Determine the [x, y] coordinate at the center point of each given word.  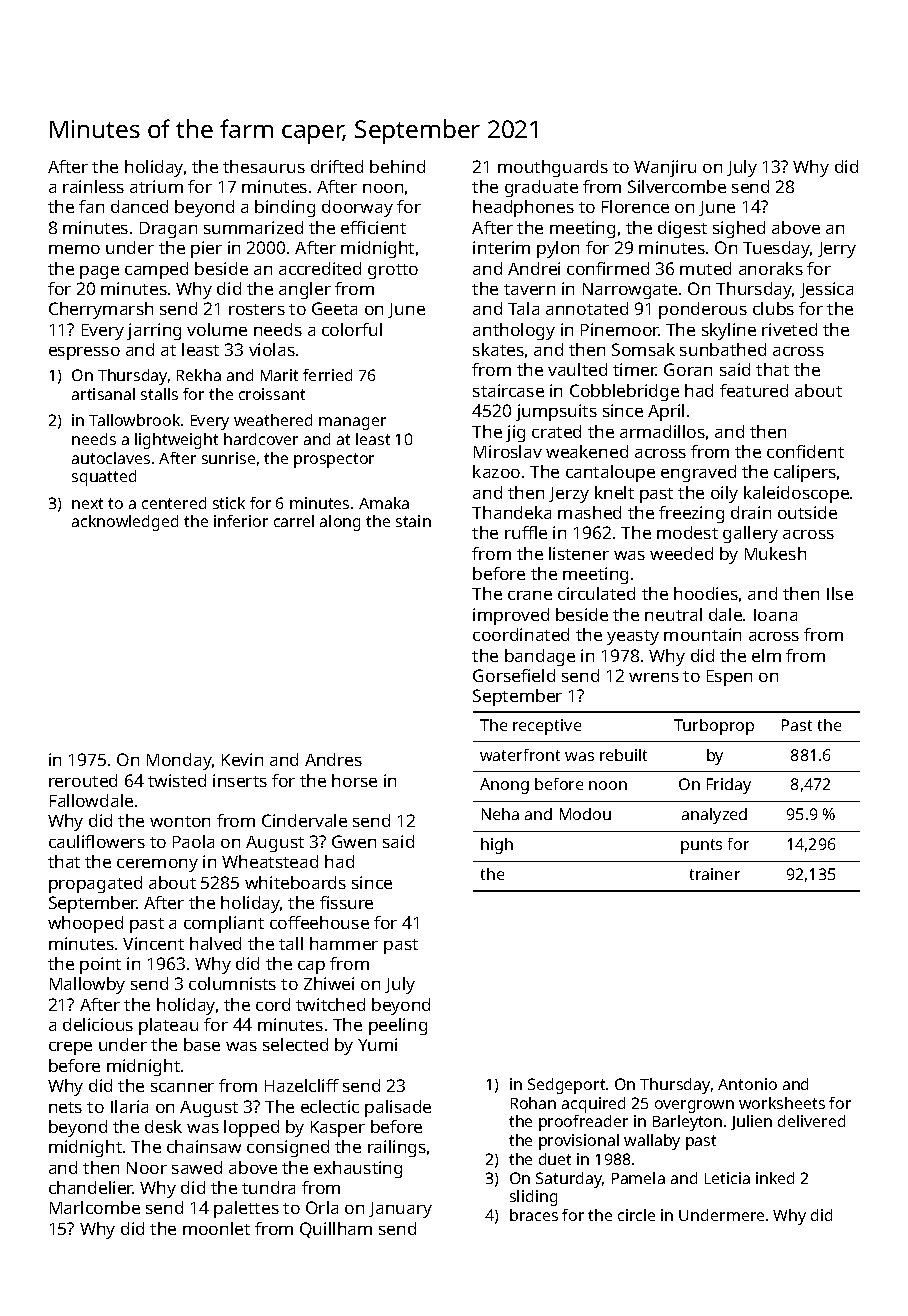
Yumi [377, 1044]
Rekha [199, 375]
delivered [811, 1121]
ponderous [703, 310]
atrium [156, 186]
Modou [585, 814]
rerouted [83, 780]
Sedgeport [566, 1086]
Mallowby [87, 985]
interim [501, 247]
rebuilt [623, 755]
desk [163, 1126]
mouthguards [553, 168]
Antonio [747, 1084]
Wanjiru [665, 168]
